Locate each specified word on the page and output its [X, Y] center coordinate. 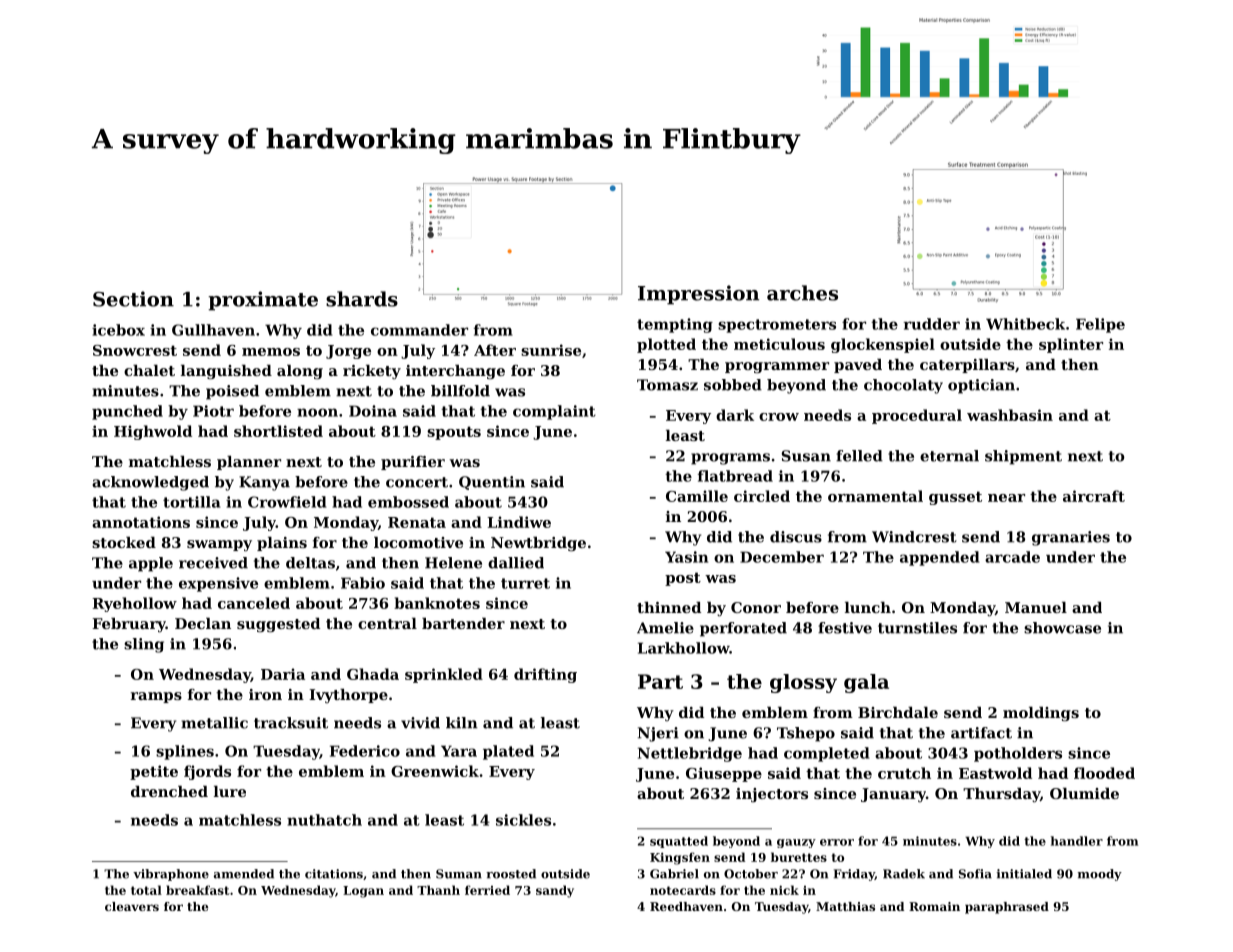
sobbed [733, 385]
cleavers [132, 906]
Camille [697, 496]
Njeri [658, 734]
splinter [1071, 345]
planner [249, 463]
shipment [1023, 457]
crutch [904, 773]
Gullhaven [213, 330]
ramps [156, 697]
